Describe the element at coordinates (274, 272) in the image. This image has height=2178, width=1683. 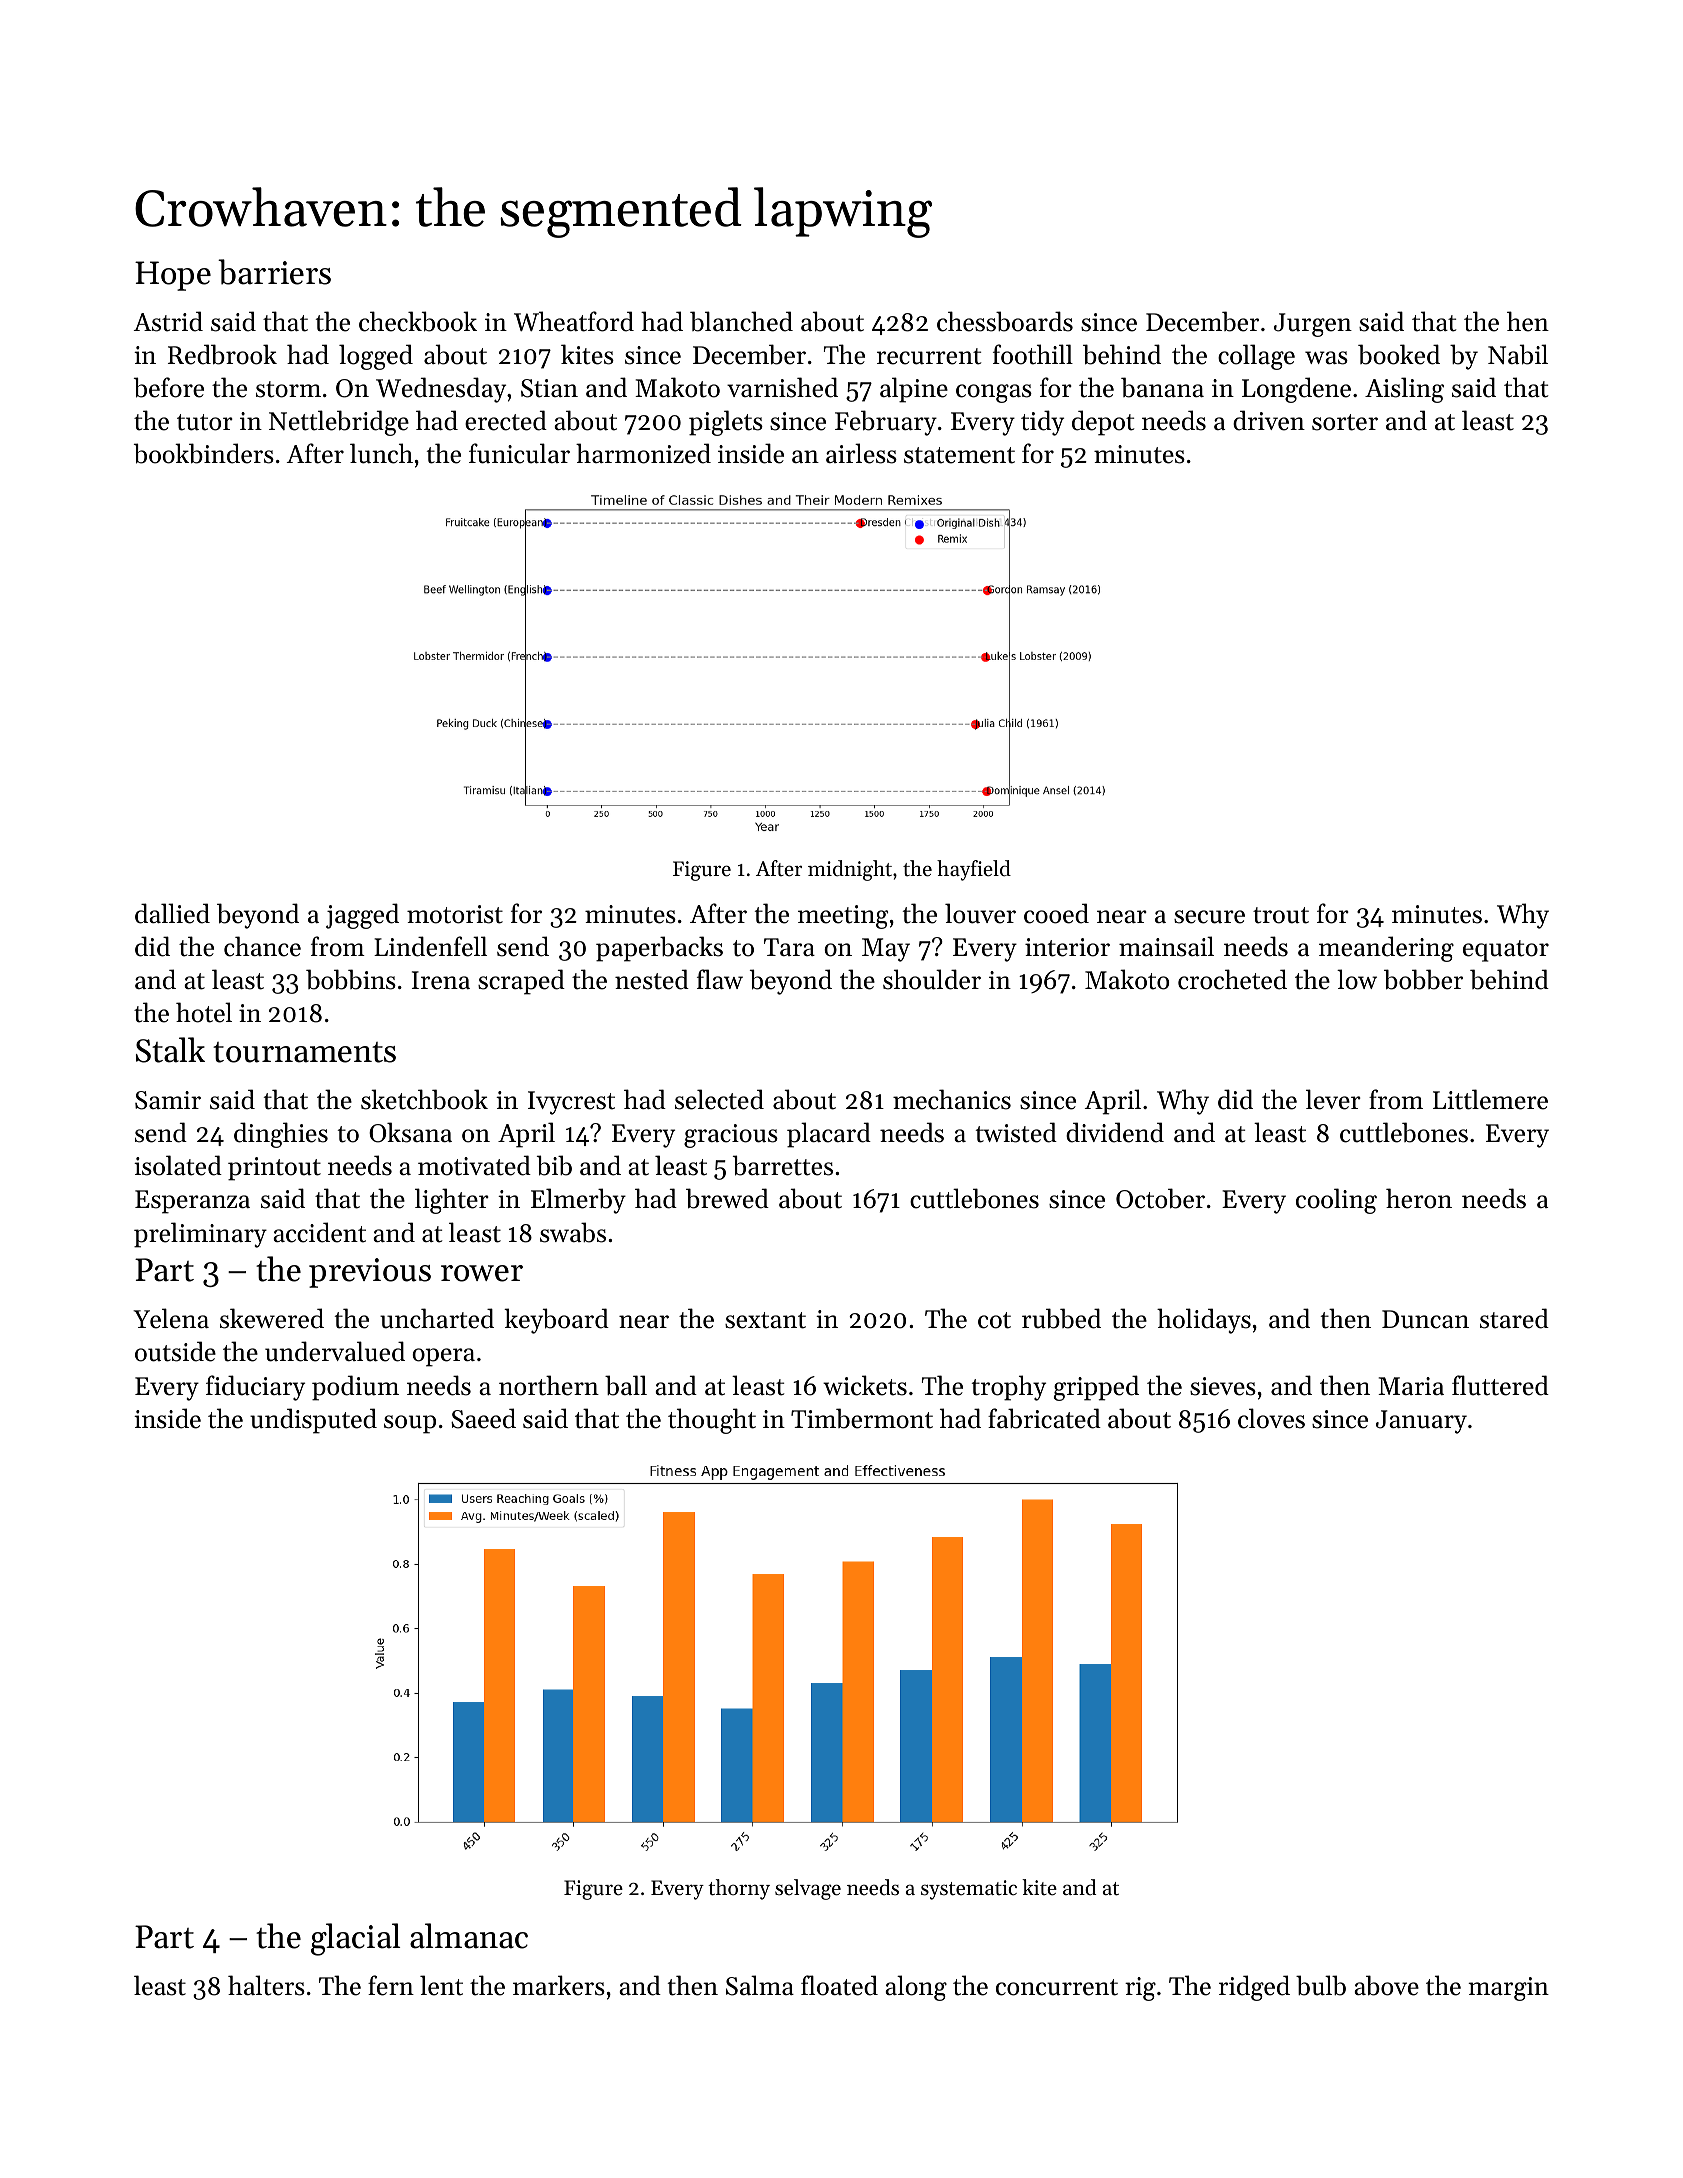
I see `barriers` at that location.
